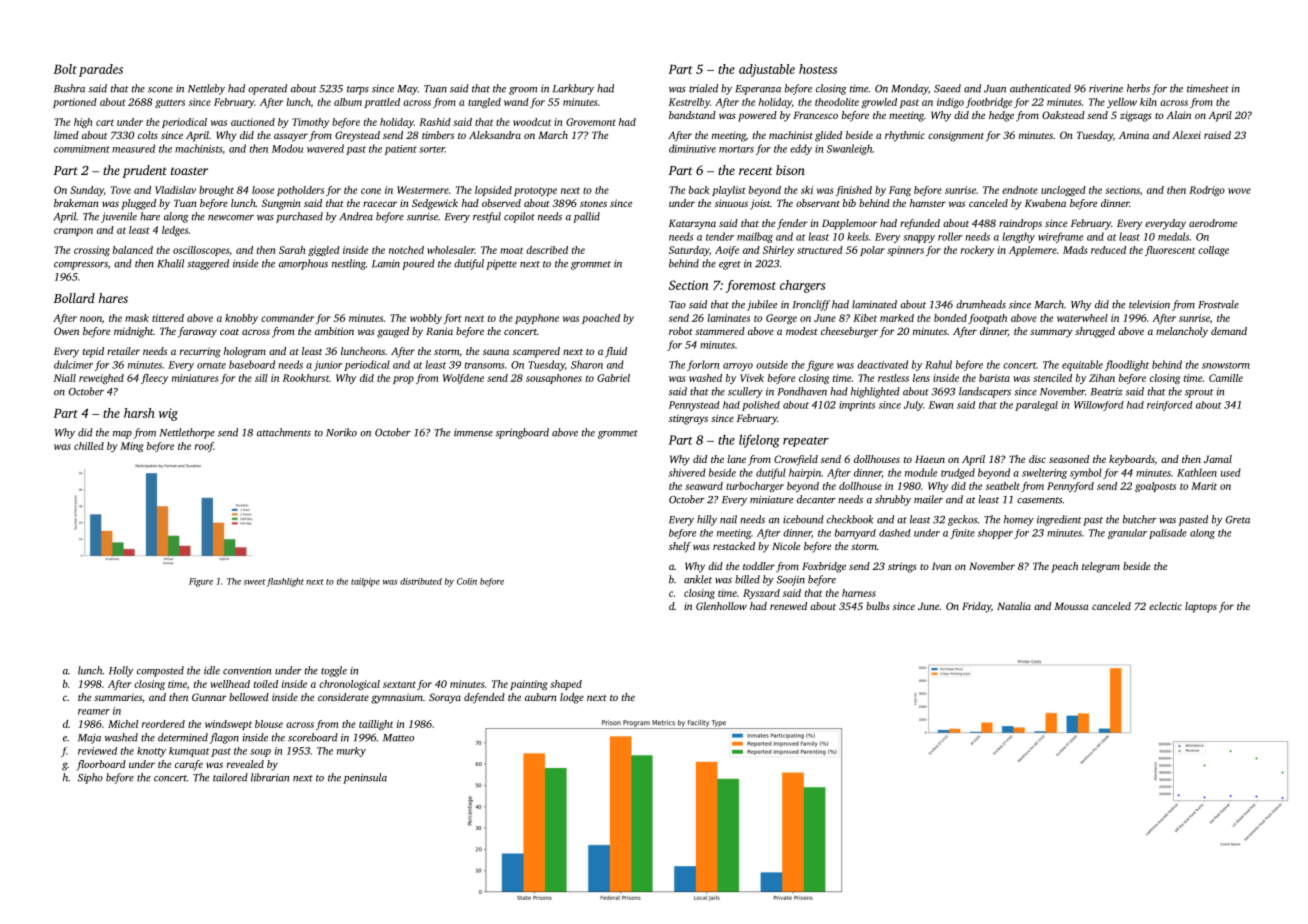 This image has width=1308, height=924. Describe the element at coordinates (522, 433) in the image. I see `springboard` at that location.
